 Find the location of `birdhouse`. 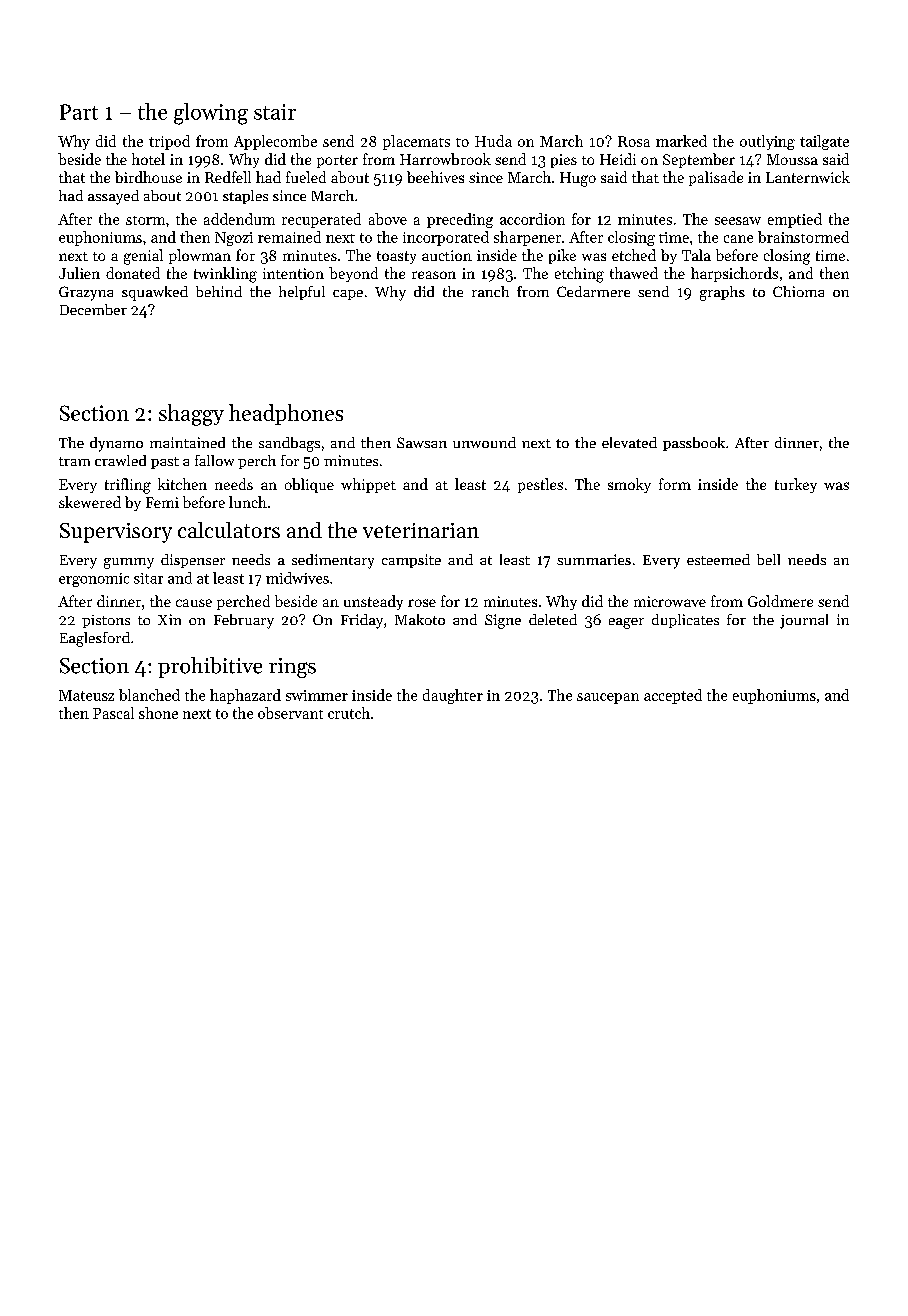

birdhouse is located at coordinates (148, 177).
